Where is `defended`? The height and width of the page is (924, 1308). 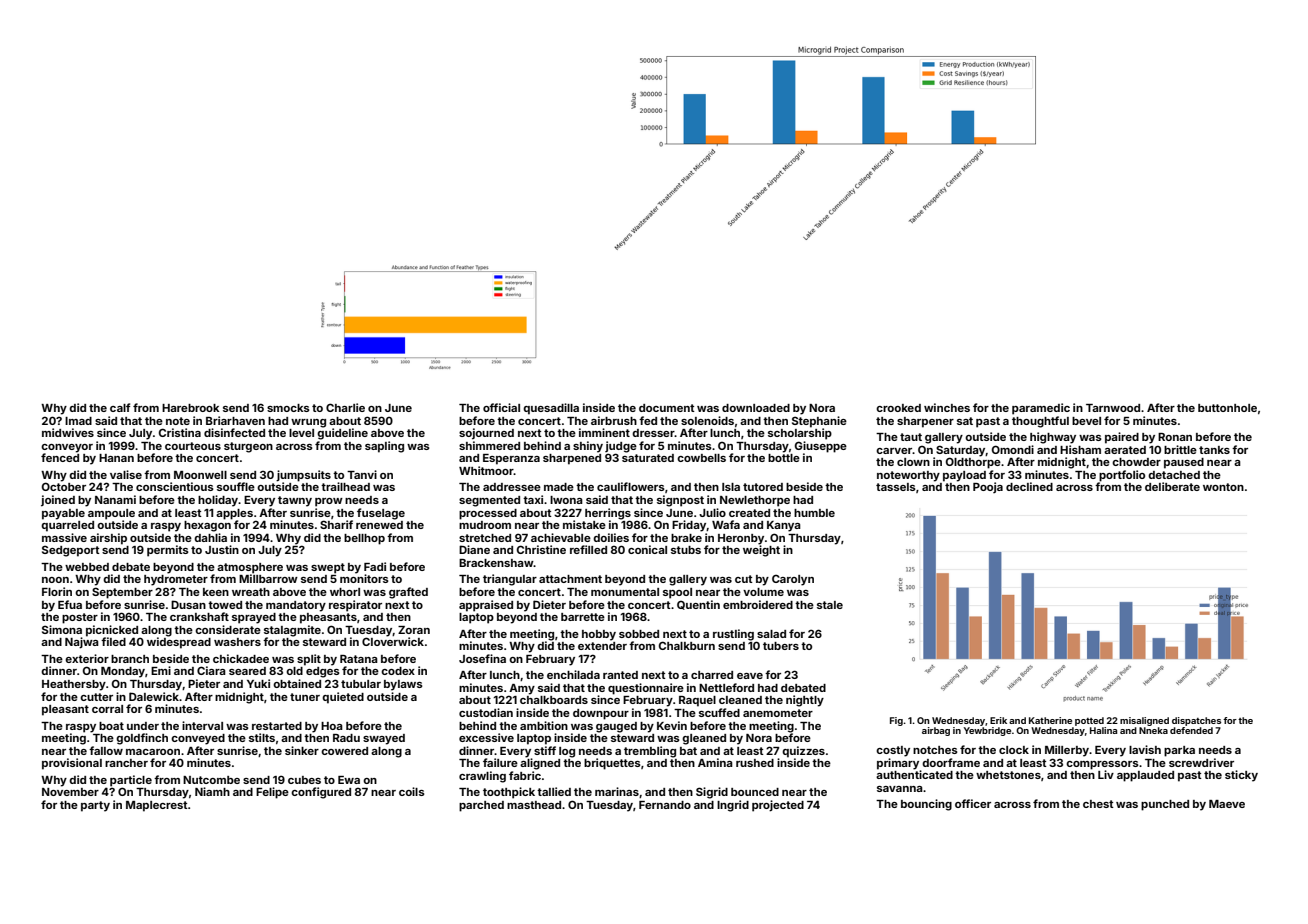 defended is located at coordinates (1191, 730).
